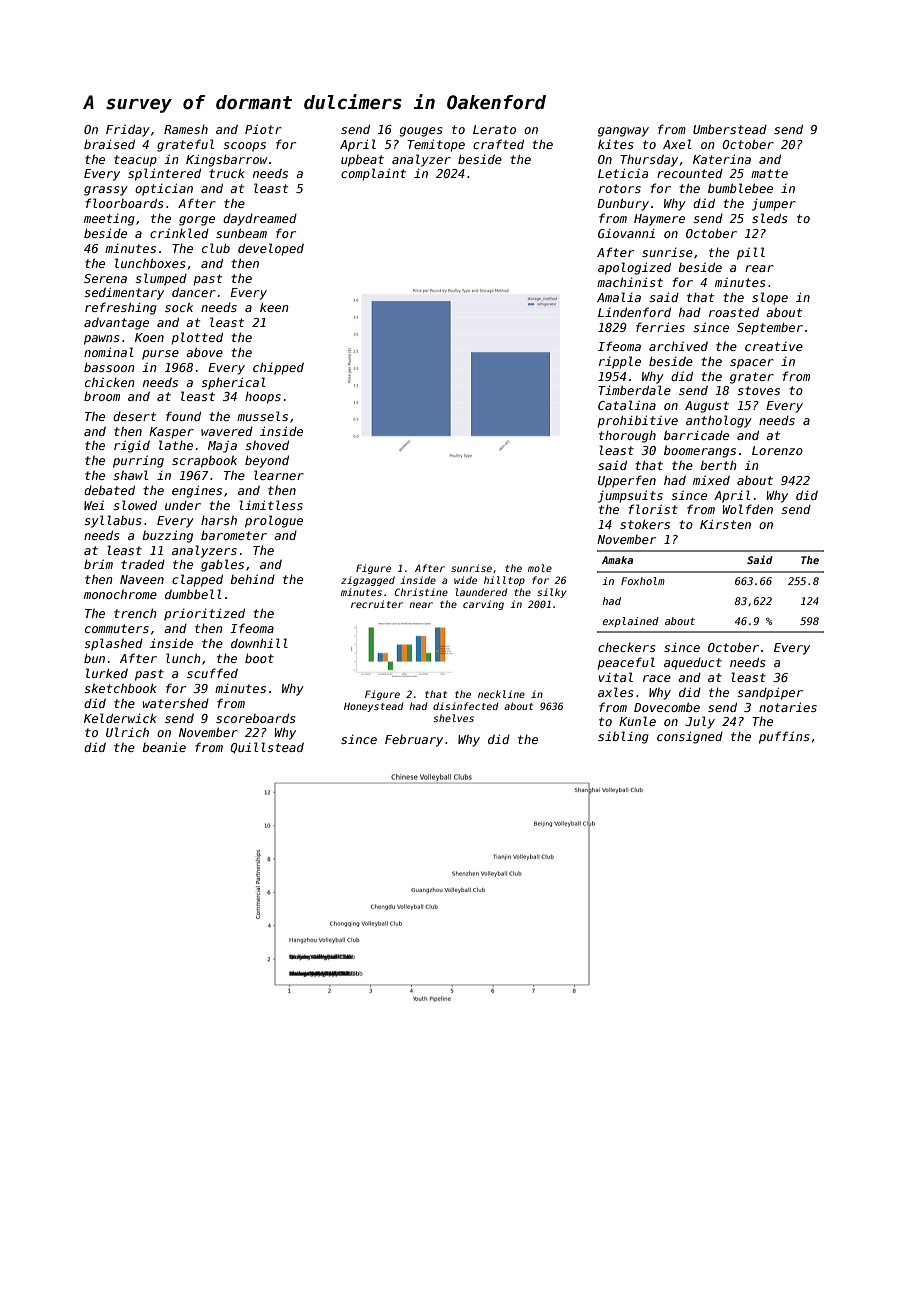  What do you see at coordinates (278, 368) in the image?
I see `chipped` at bounding box center [278, 368].
